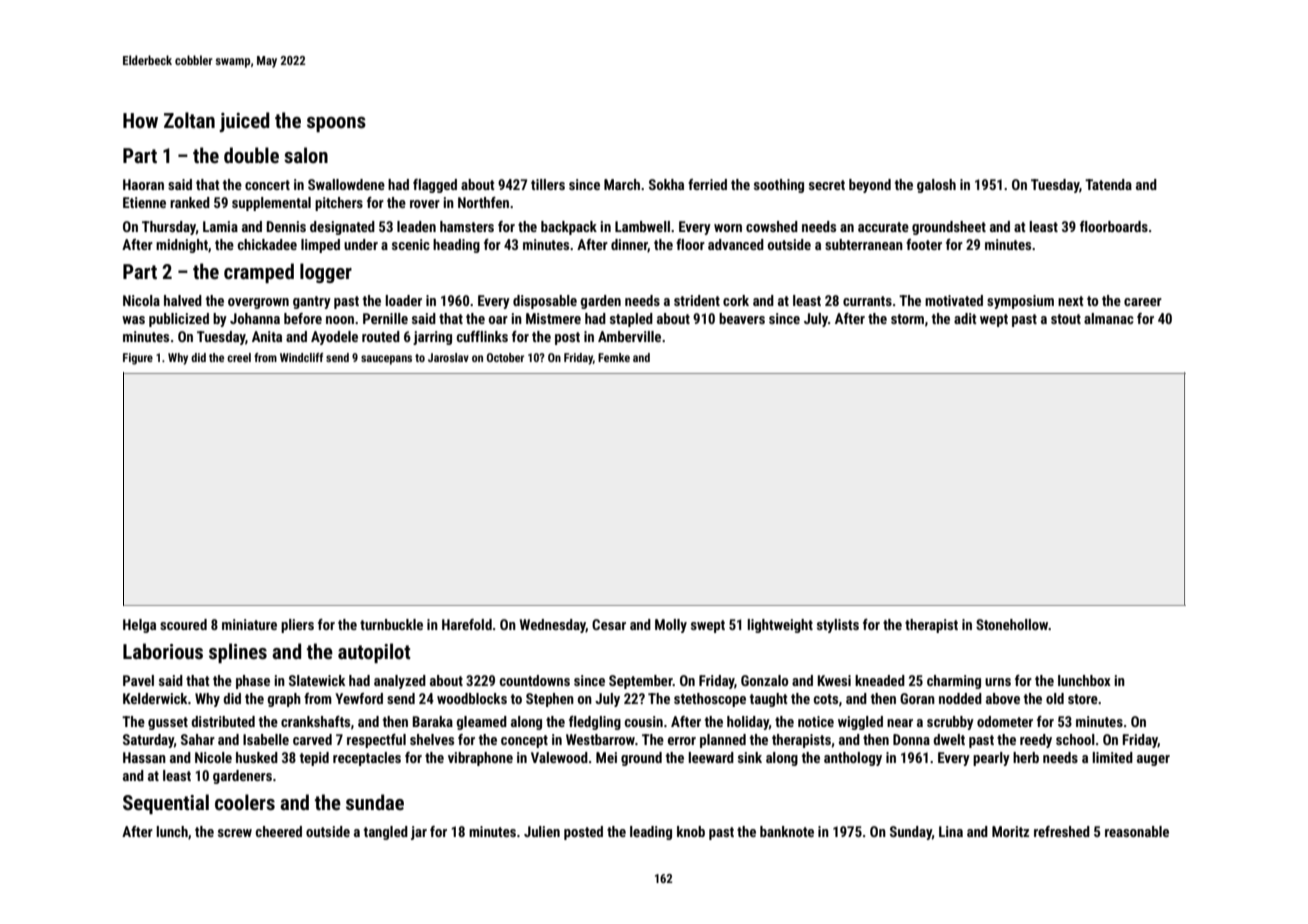 This screenshot has height=924, width=1308. What do you see at coordinates (535, 680) in the screenshot?
I see `countdowns` at bounding box center [535, 680].
